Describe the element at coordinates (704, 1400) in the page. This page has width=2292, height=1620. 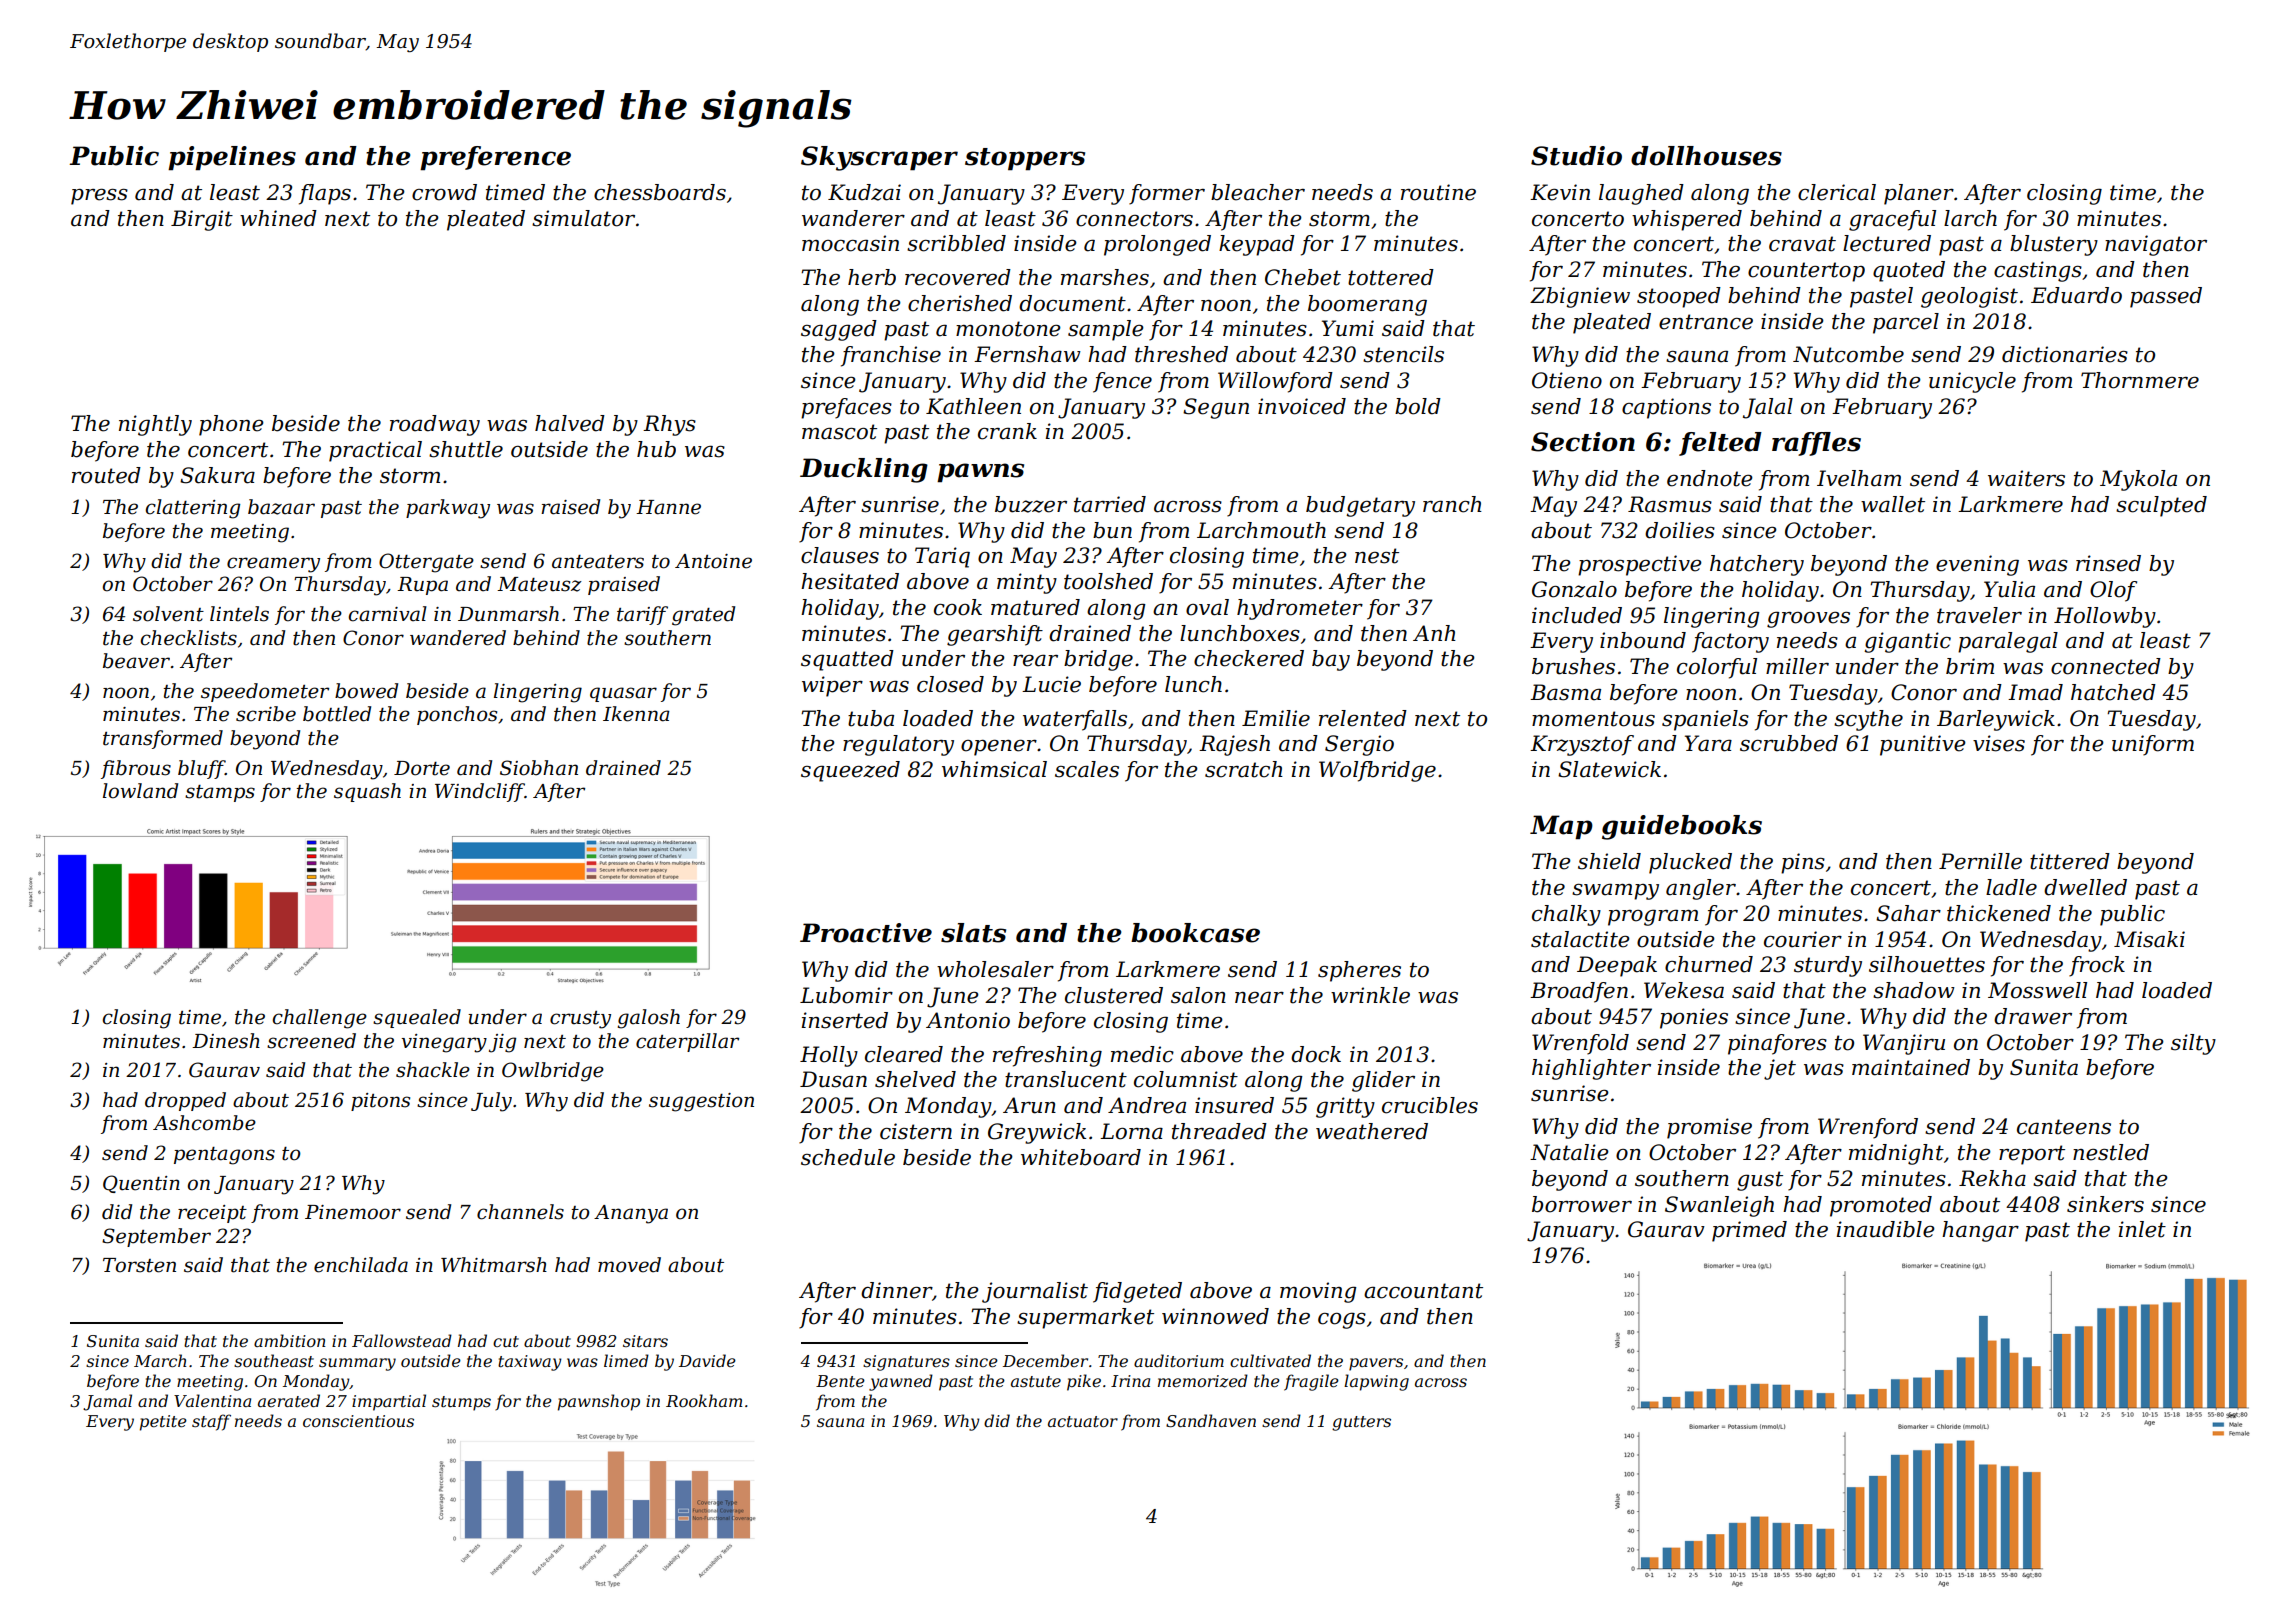
I see `Rookham` at that location.
